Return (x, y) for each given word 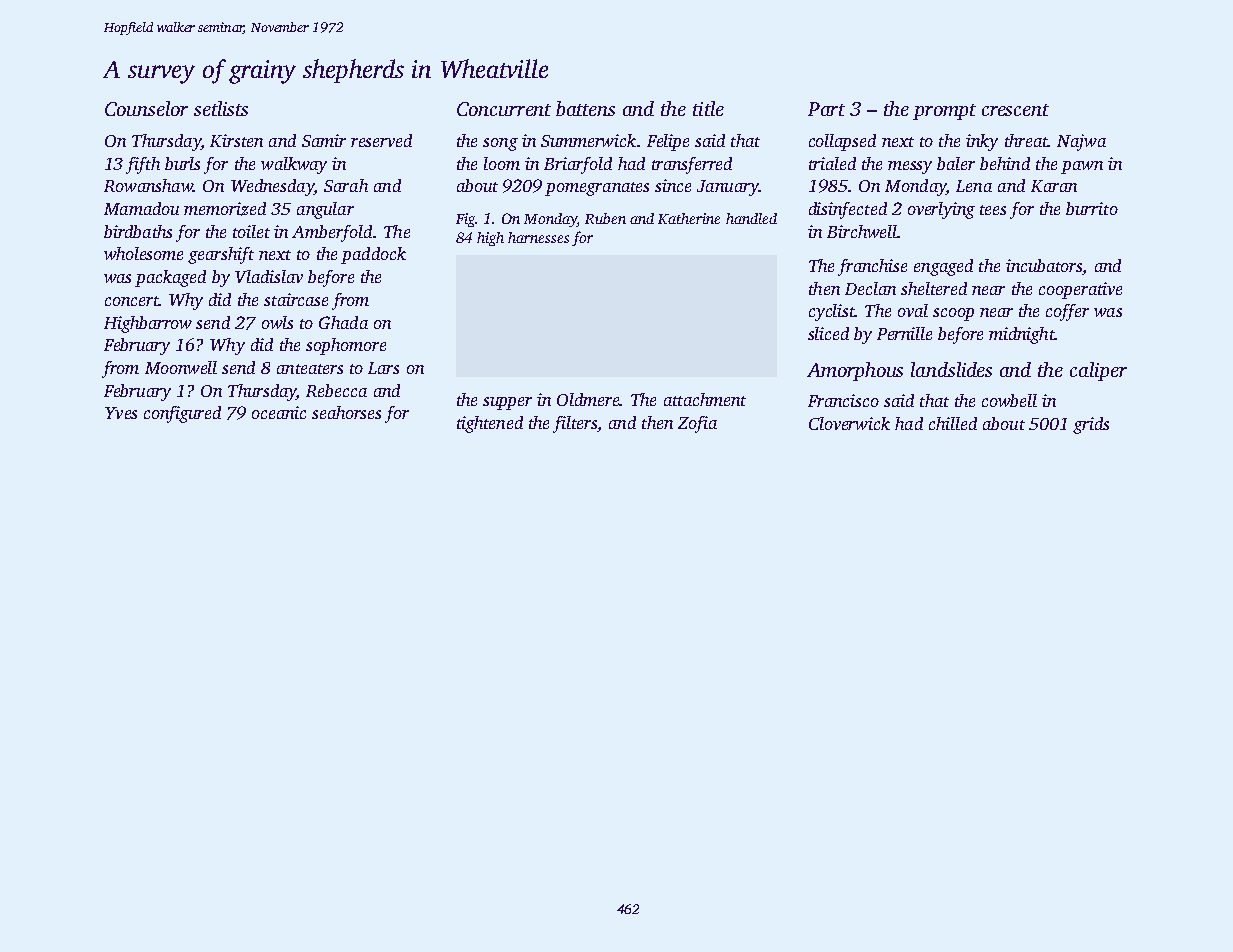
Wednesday (272, 187)
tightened (490, 424)
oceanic (279, 412)
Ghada (343, 322)
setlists (221, 108)
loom (502, 163)
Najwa (1081, 142)
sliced (828, 333)
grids (1091, 425)
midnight (1022, 335)
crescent (1015, 110)
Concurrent (504, 109)
